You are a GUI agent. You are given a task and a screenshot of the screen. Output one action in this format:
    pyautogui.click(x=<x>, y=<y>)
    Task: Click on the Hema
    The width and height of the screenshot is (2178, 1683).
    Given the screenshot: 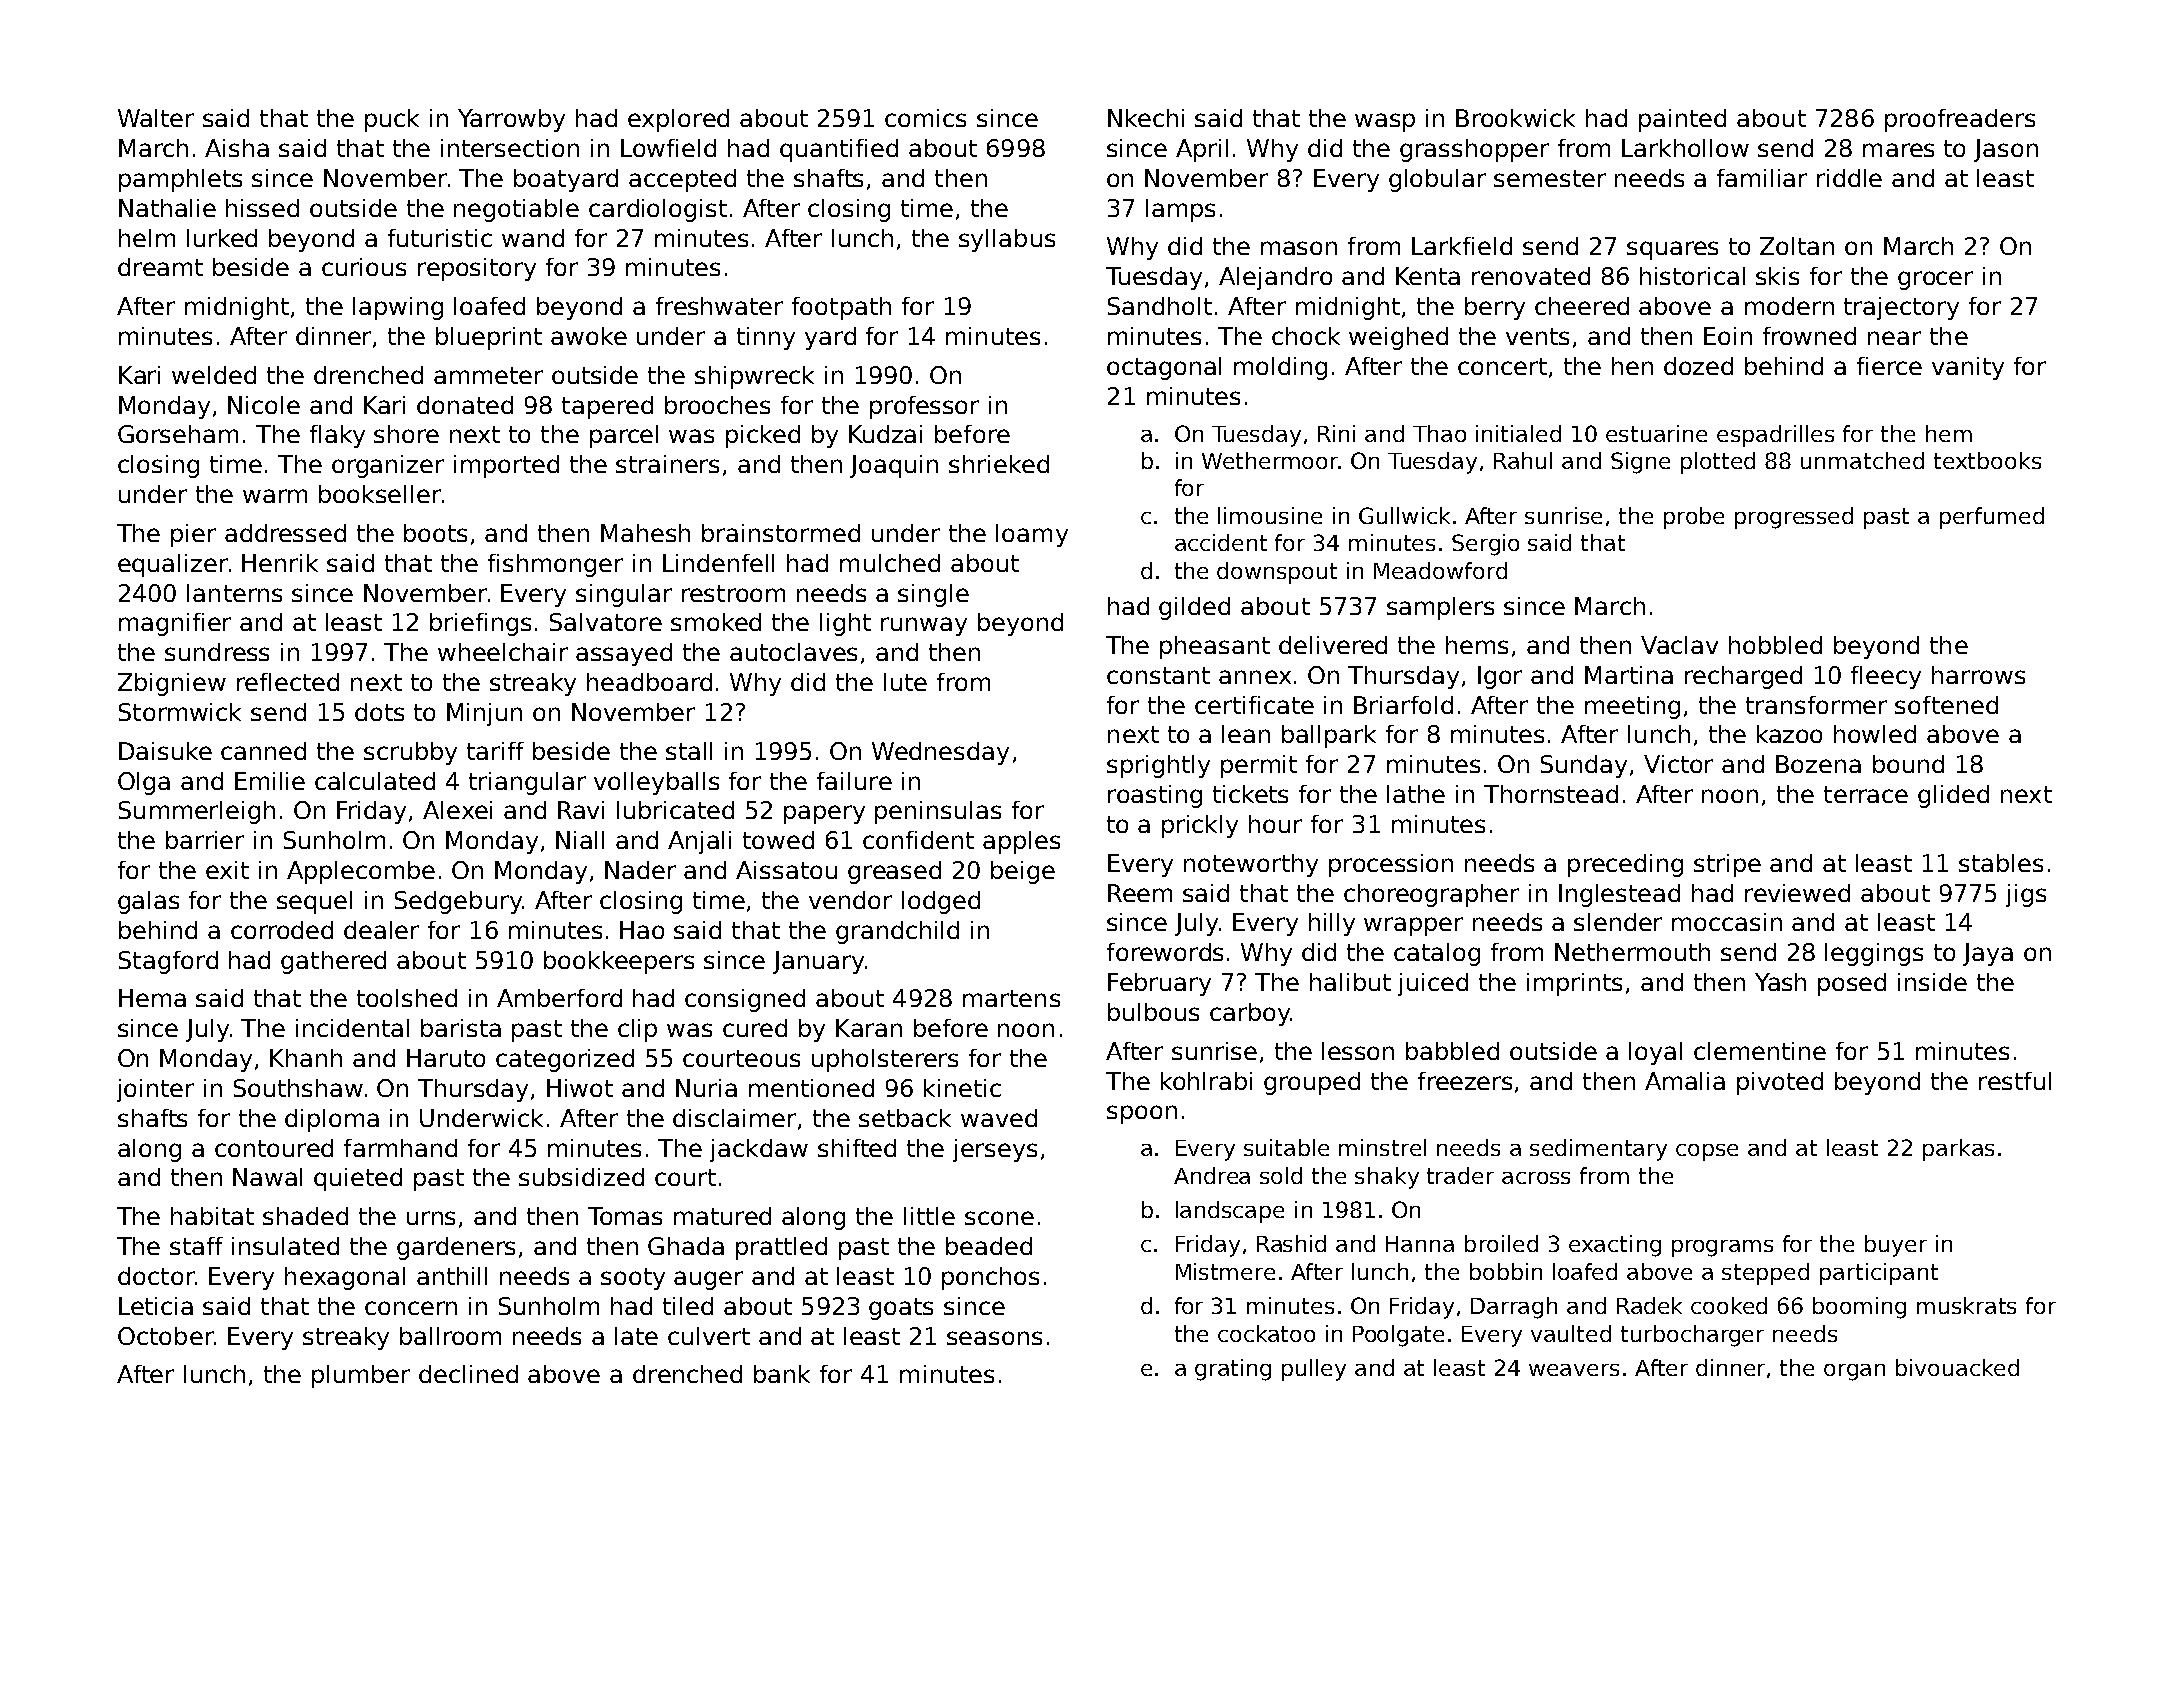 What is the action you would take?
    pyautogui.click(x=152, y=998)
